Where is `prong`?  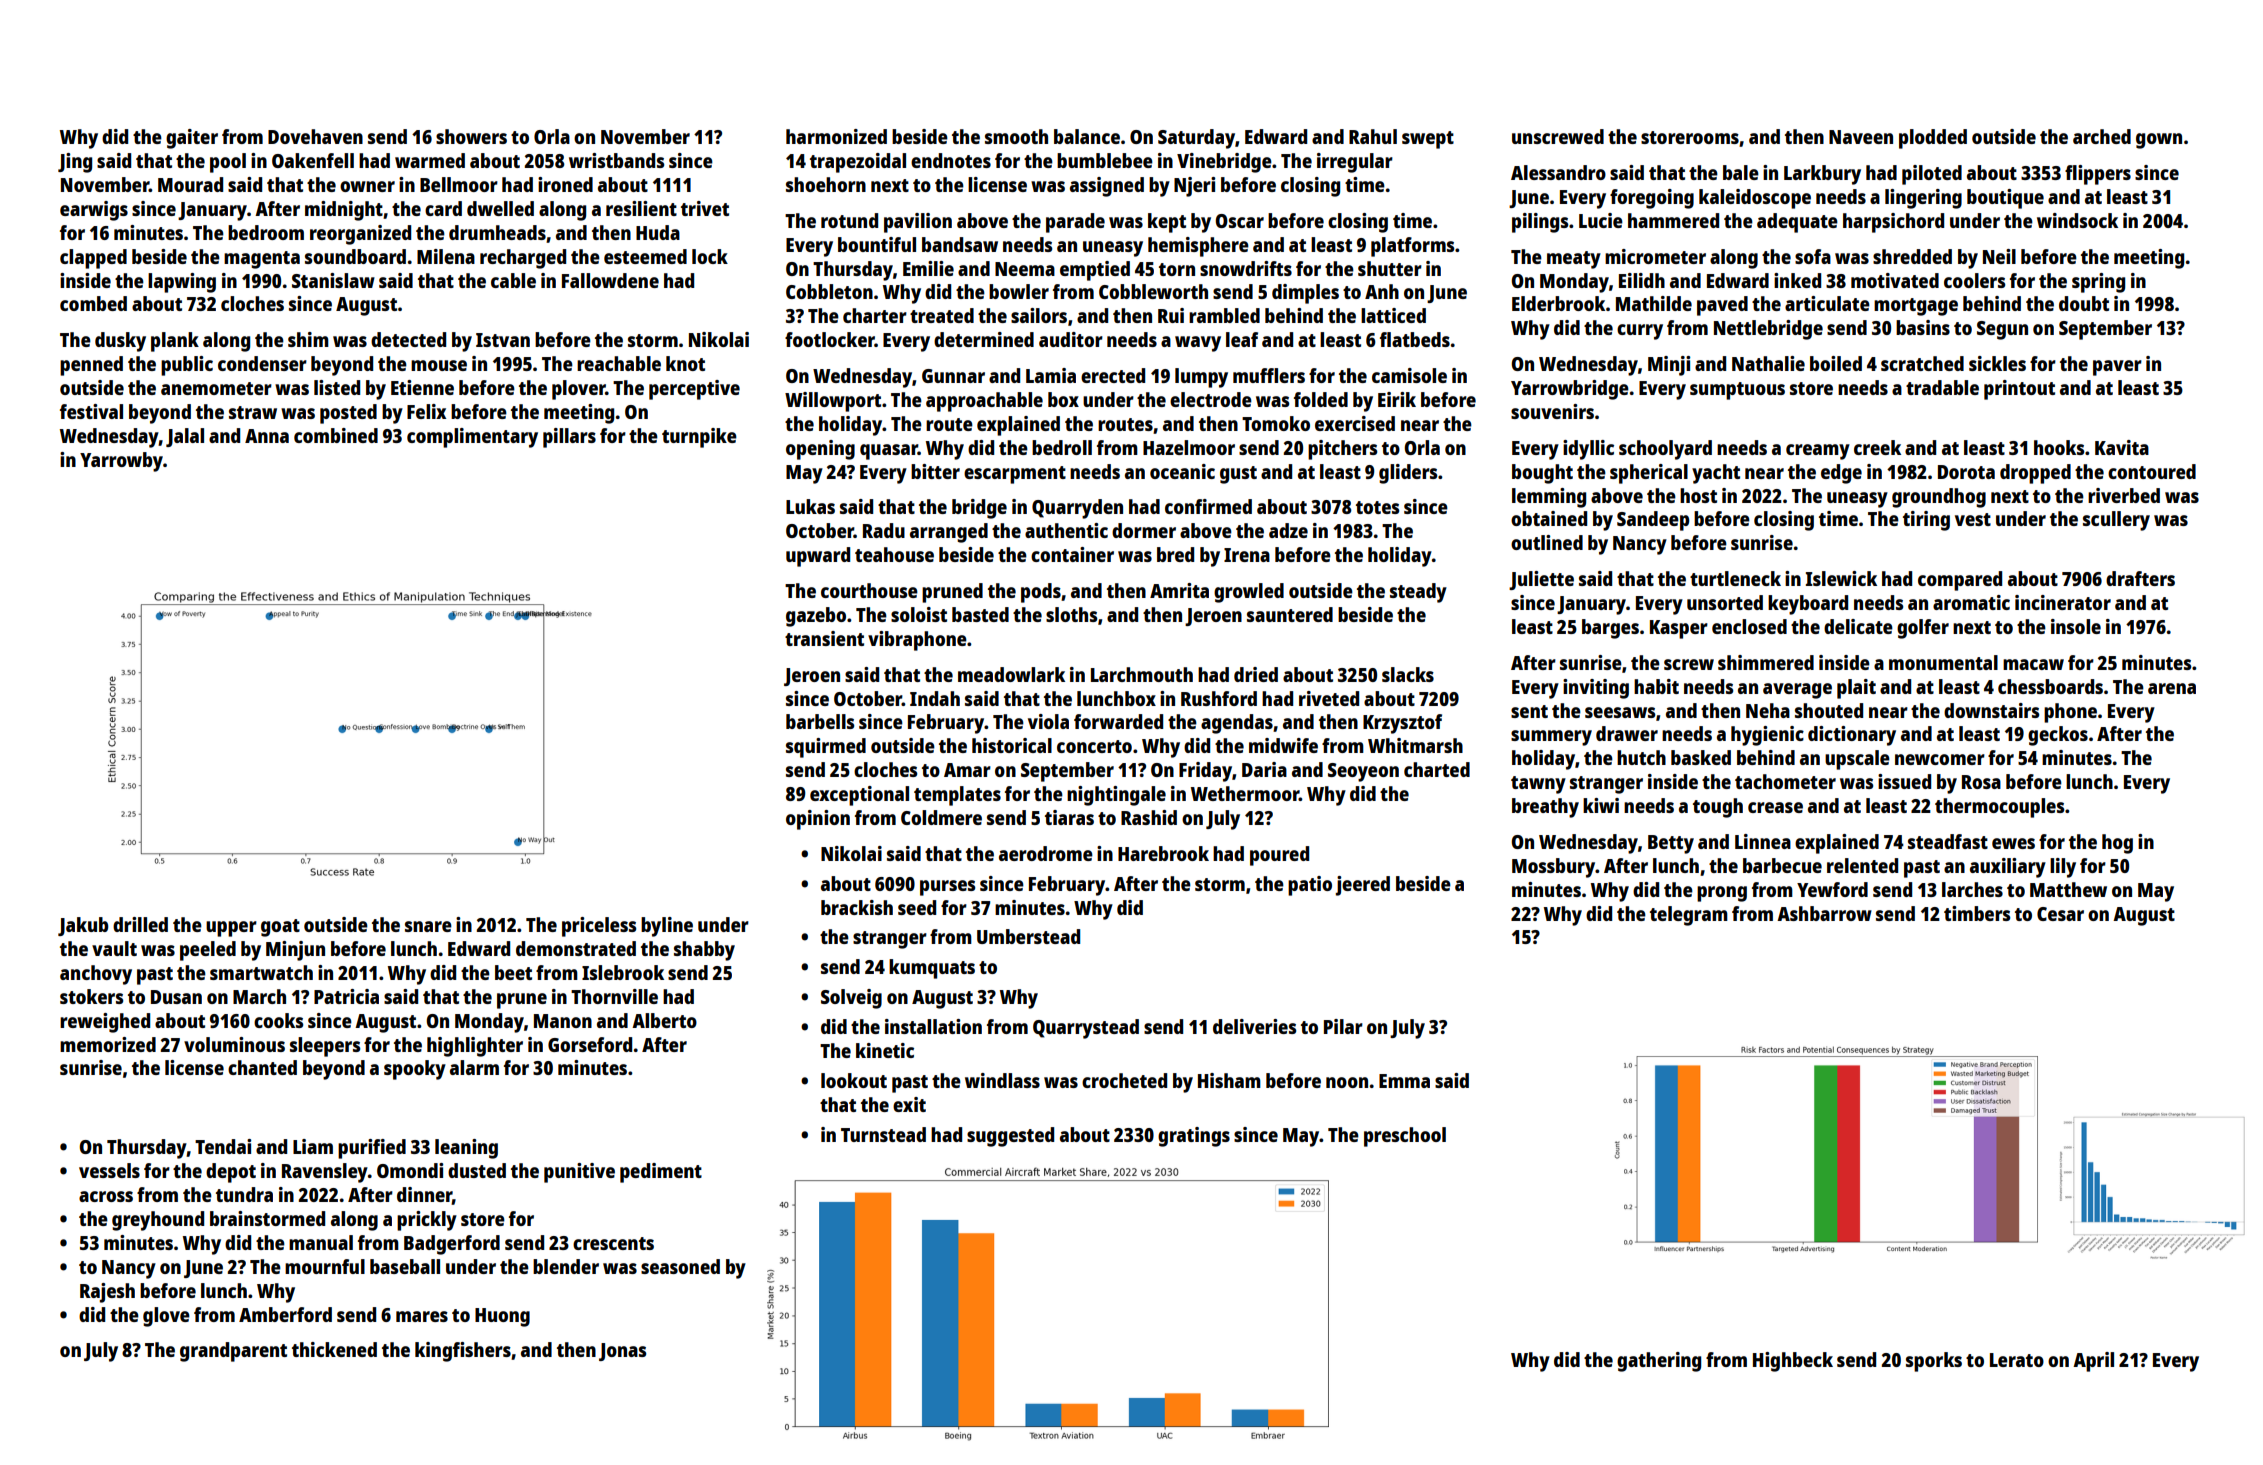 prong is located at coordinates (1722, 894).
